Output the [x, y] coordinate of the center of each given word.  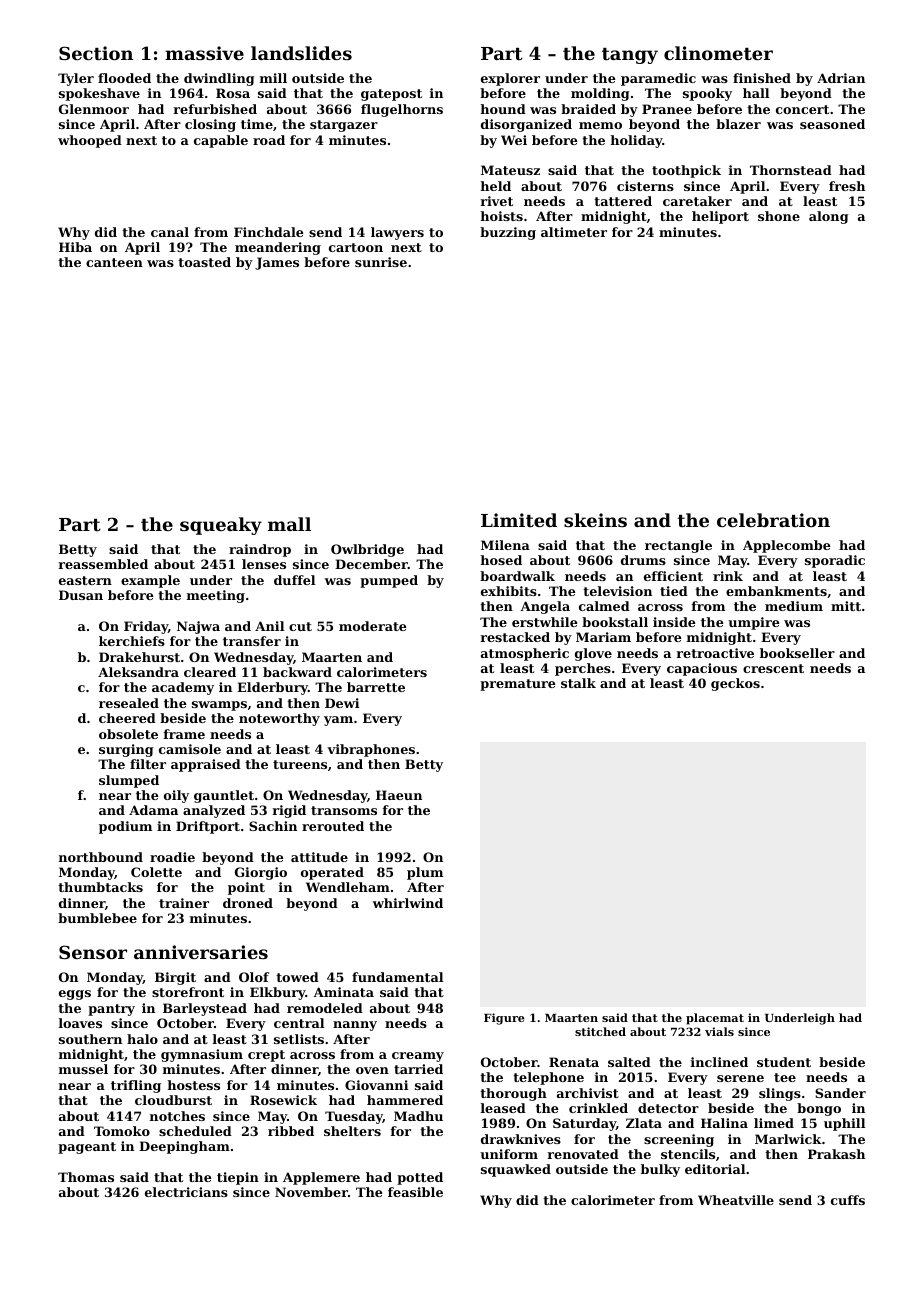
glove [593, 654]
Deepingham [184, 1147]
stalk [578, 683]
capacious [702, 669]
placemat [715, 1019]
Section [96, 53]
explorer [510, 79]
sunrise [381, 262]
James [277, 263]
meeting [216, 596]
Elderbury [272, 688]
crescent [773, 668]
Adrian [841, 78]
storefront [188, 992]
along [829, 217]
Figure [504, 1019]
